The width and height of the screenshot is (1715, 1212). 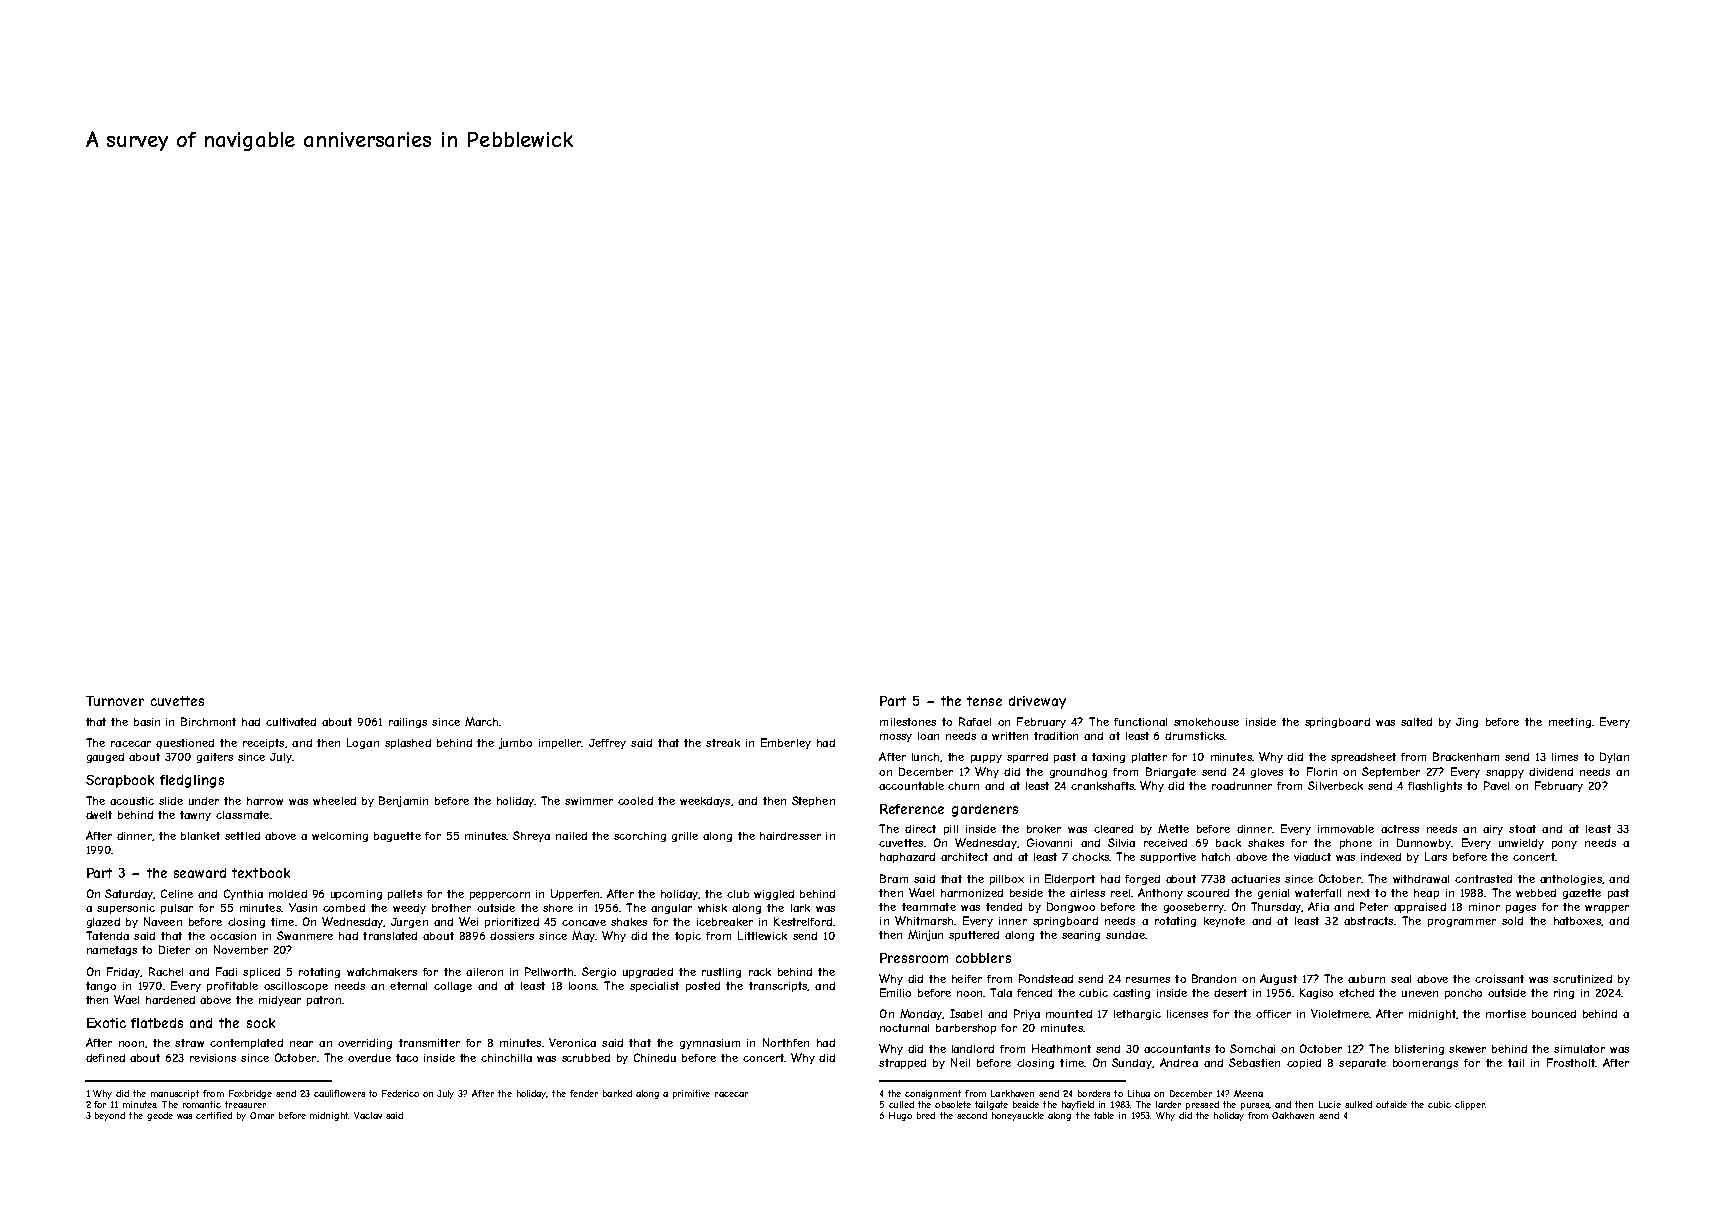 What do you see at coordinates (204, 801) in the screenshot?
I see `under` at bounding box center [204, 801].
